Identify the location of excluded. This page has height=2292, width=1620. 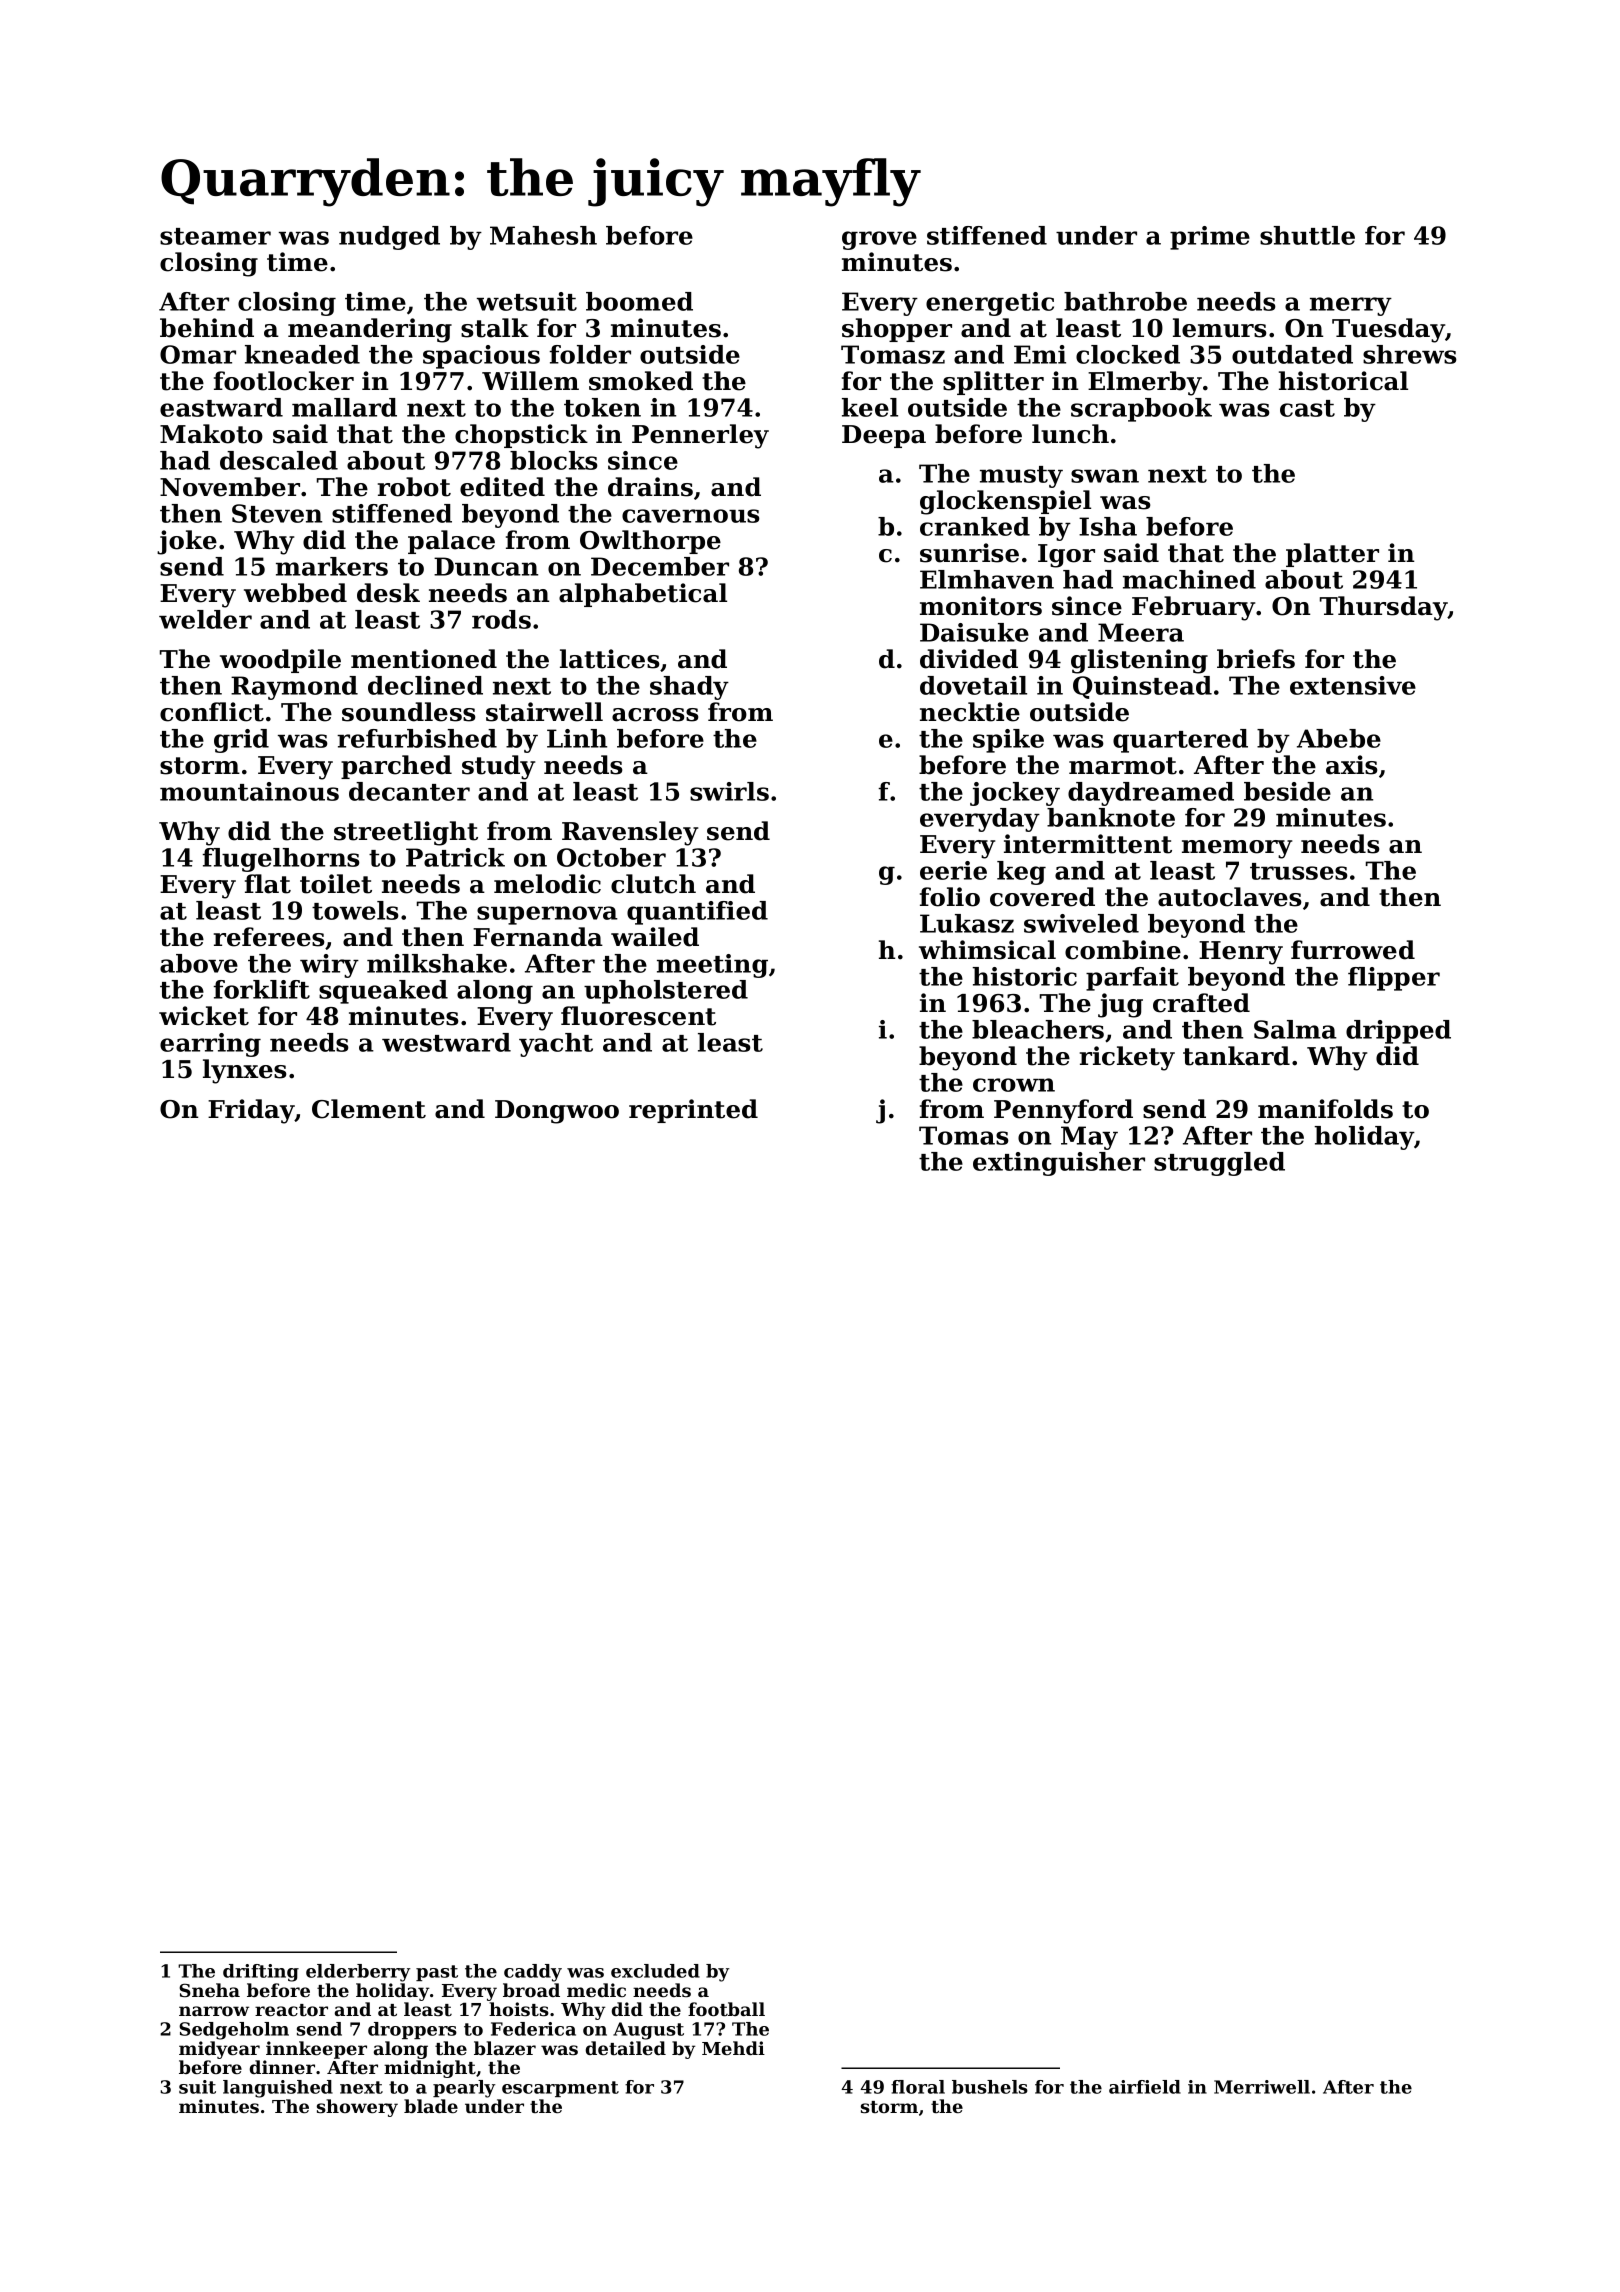
(655, 1971).
